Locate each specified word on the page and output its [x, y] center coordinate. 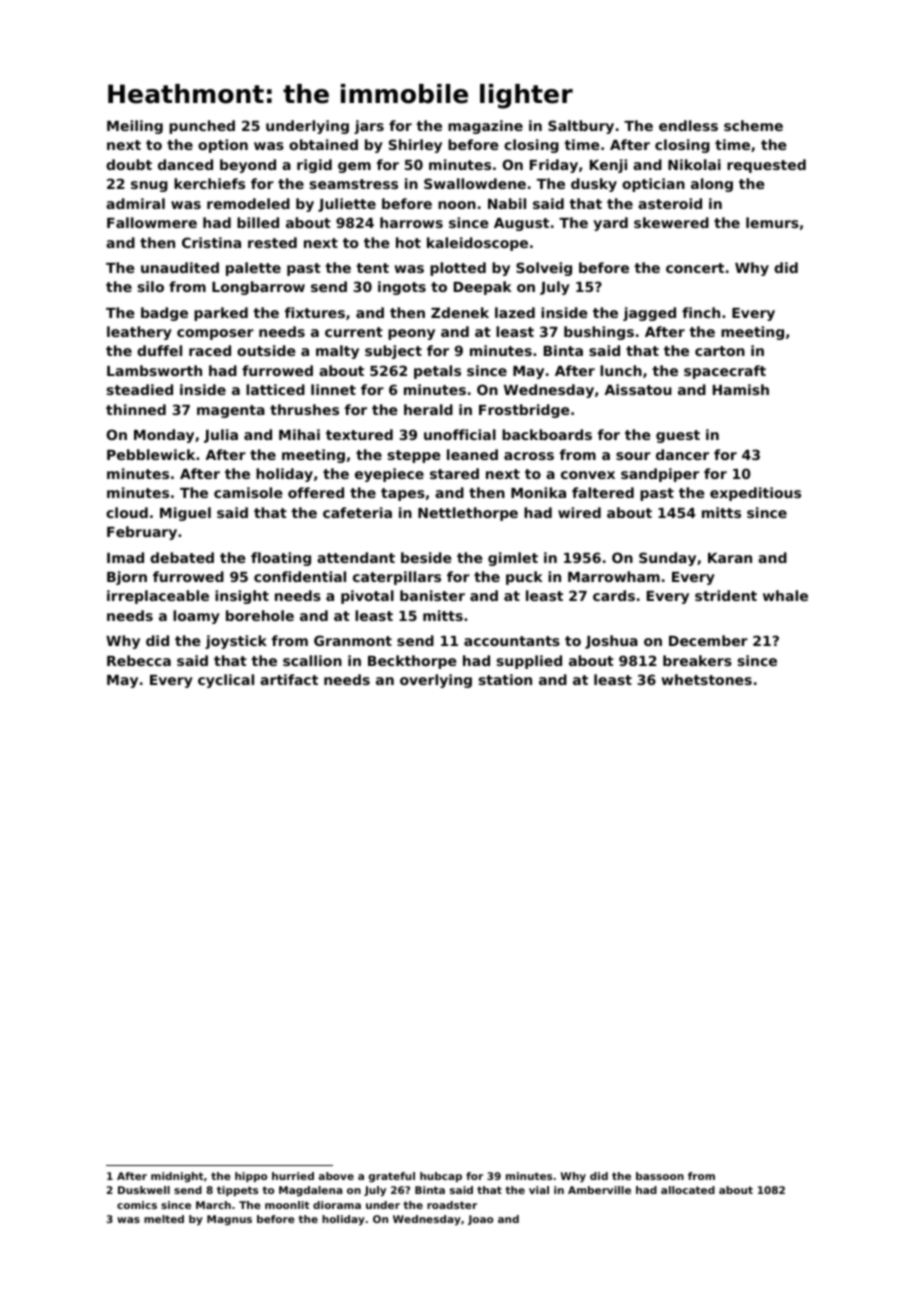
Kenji [608, 166]
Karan [730, 558]
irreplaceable [158, 597]
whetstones [706, 679]
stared [454, 473]
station [505, 679]
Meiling [135, 127]
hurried [293, 1176]
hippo [251, 1177]
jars [369, 127]
